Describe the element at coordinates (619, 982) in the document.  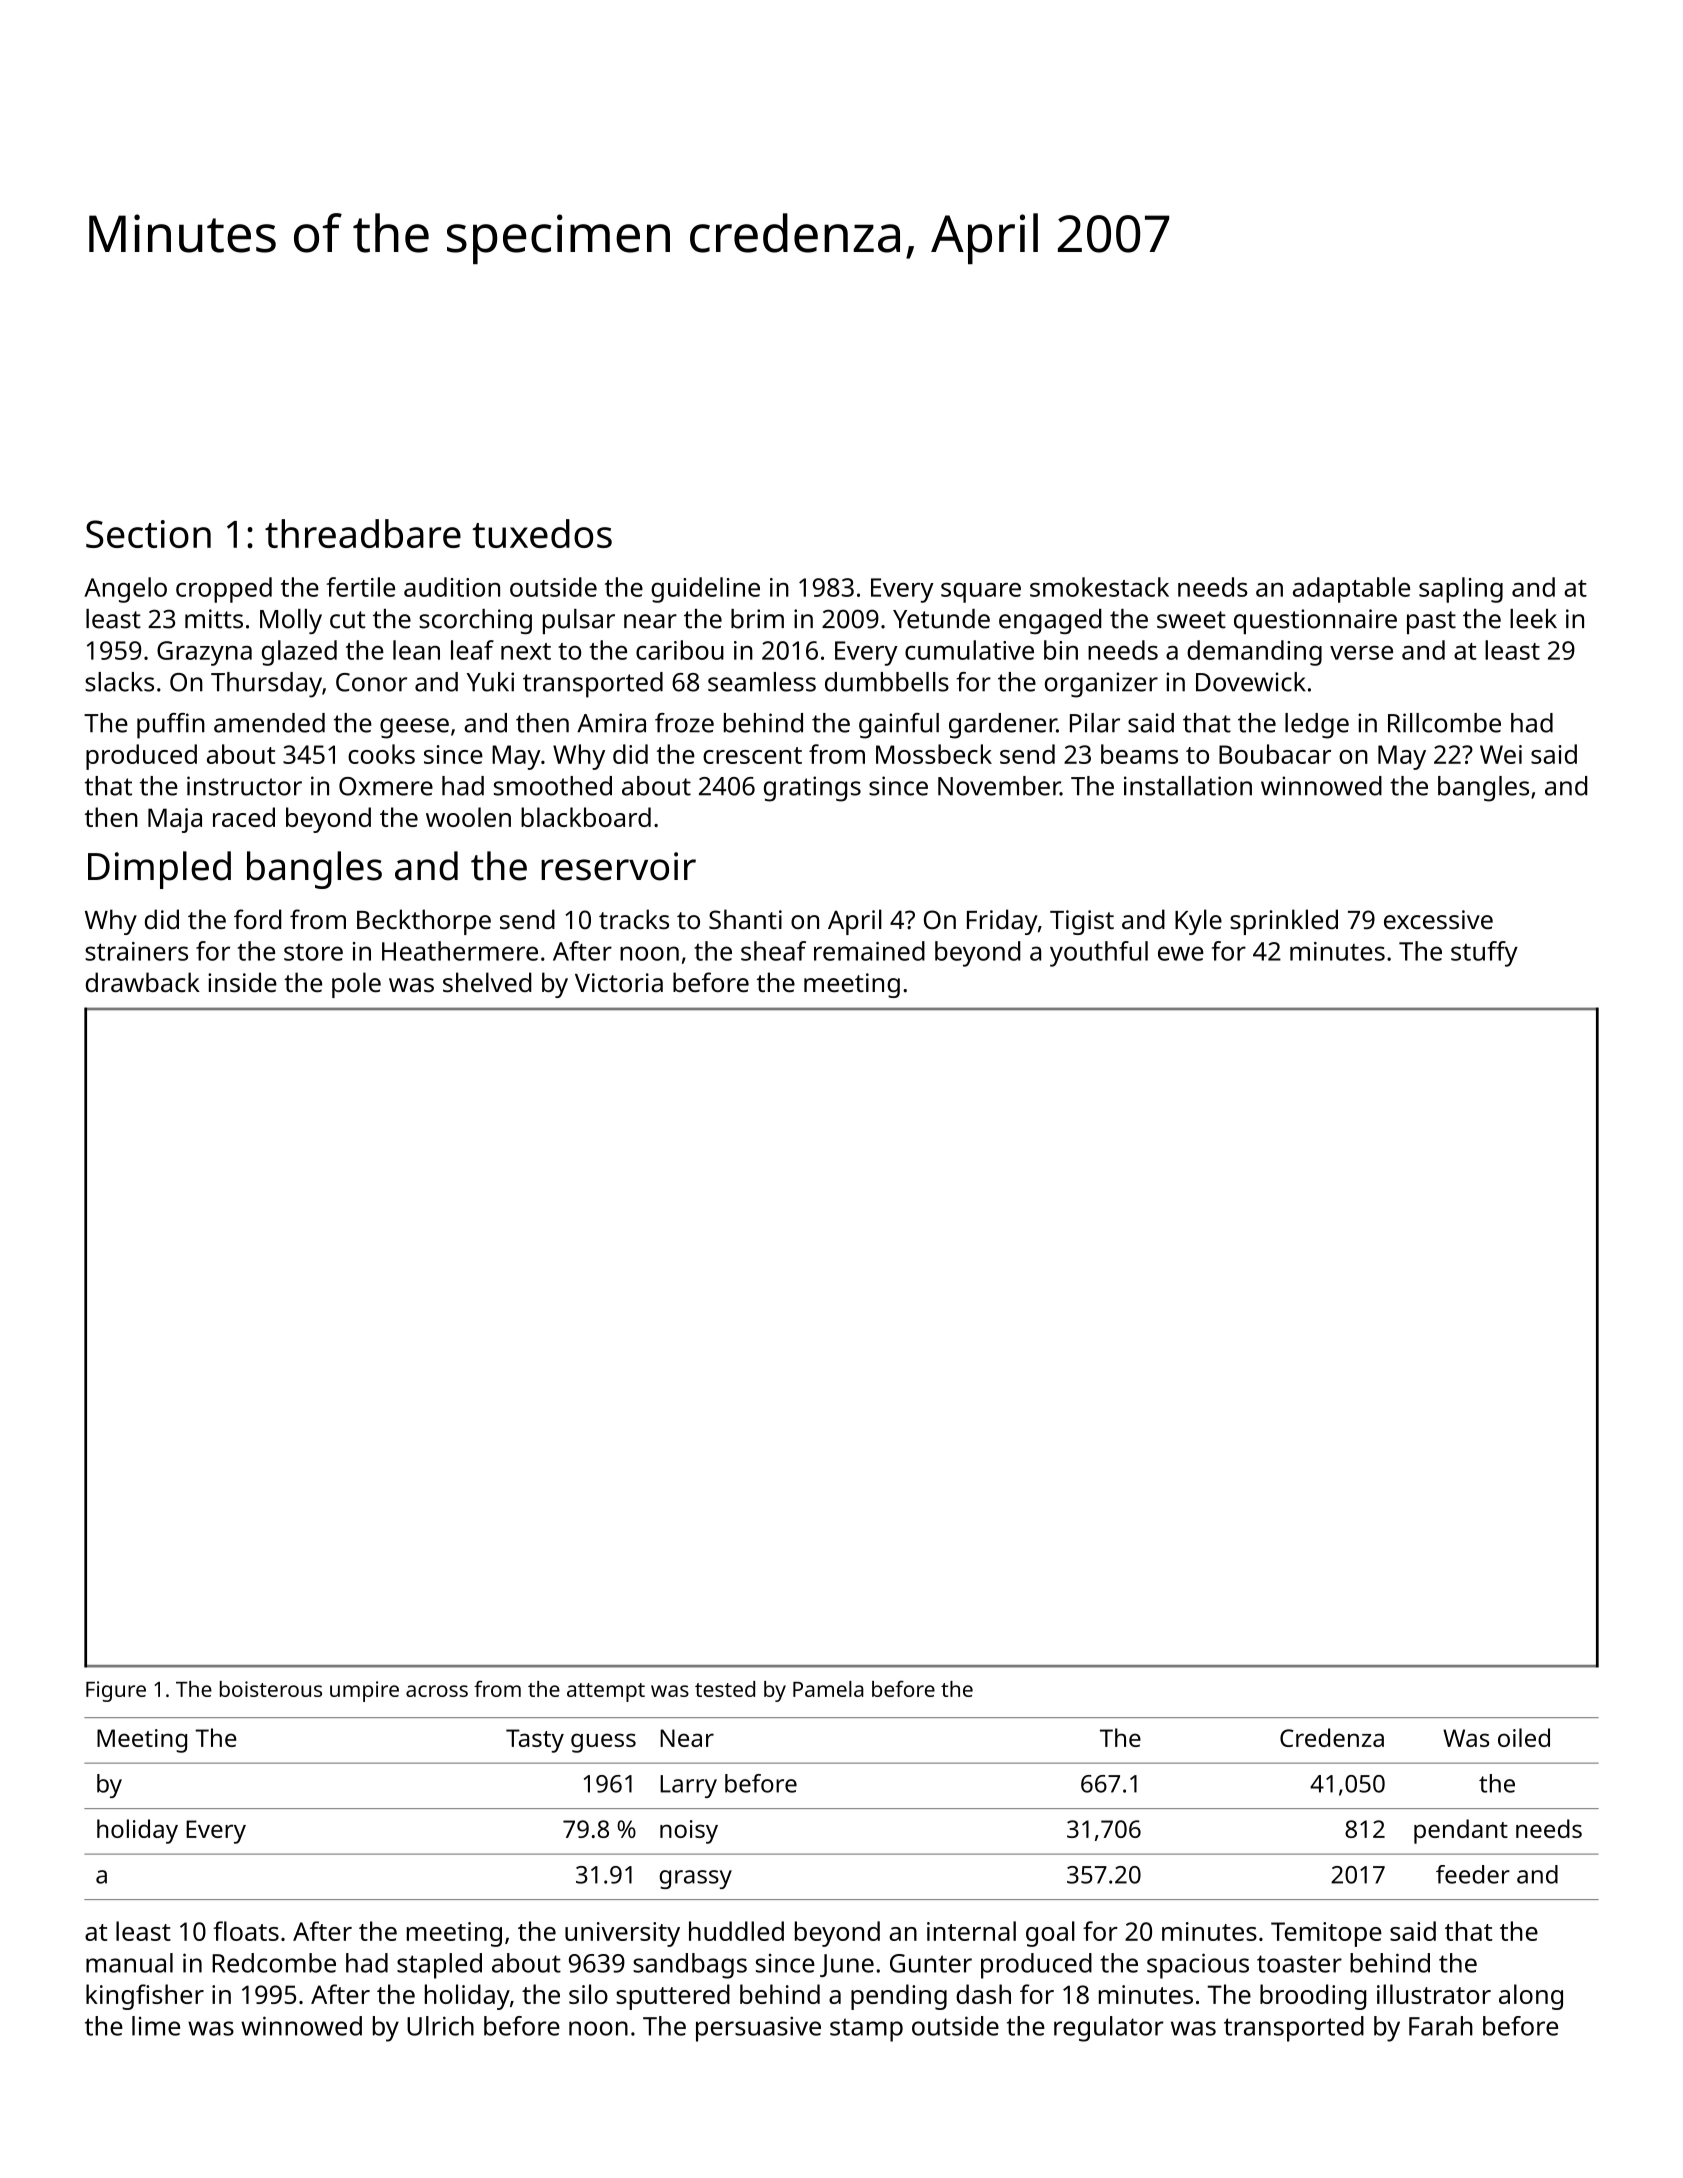
I see `Victoria` at that location.
